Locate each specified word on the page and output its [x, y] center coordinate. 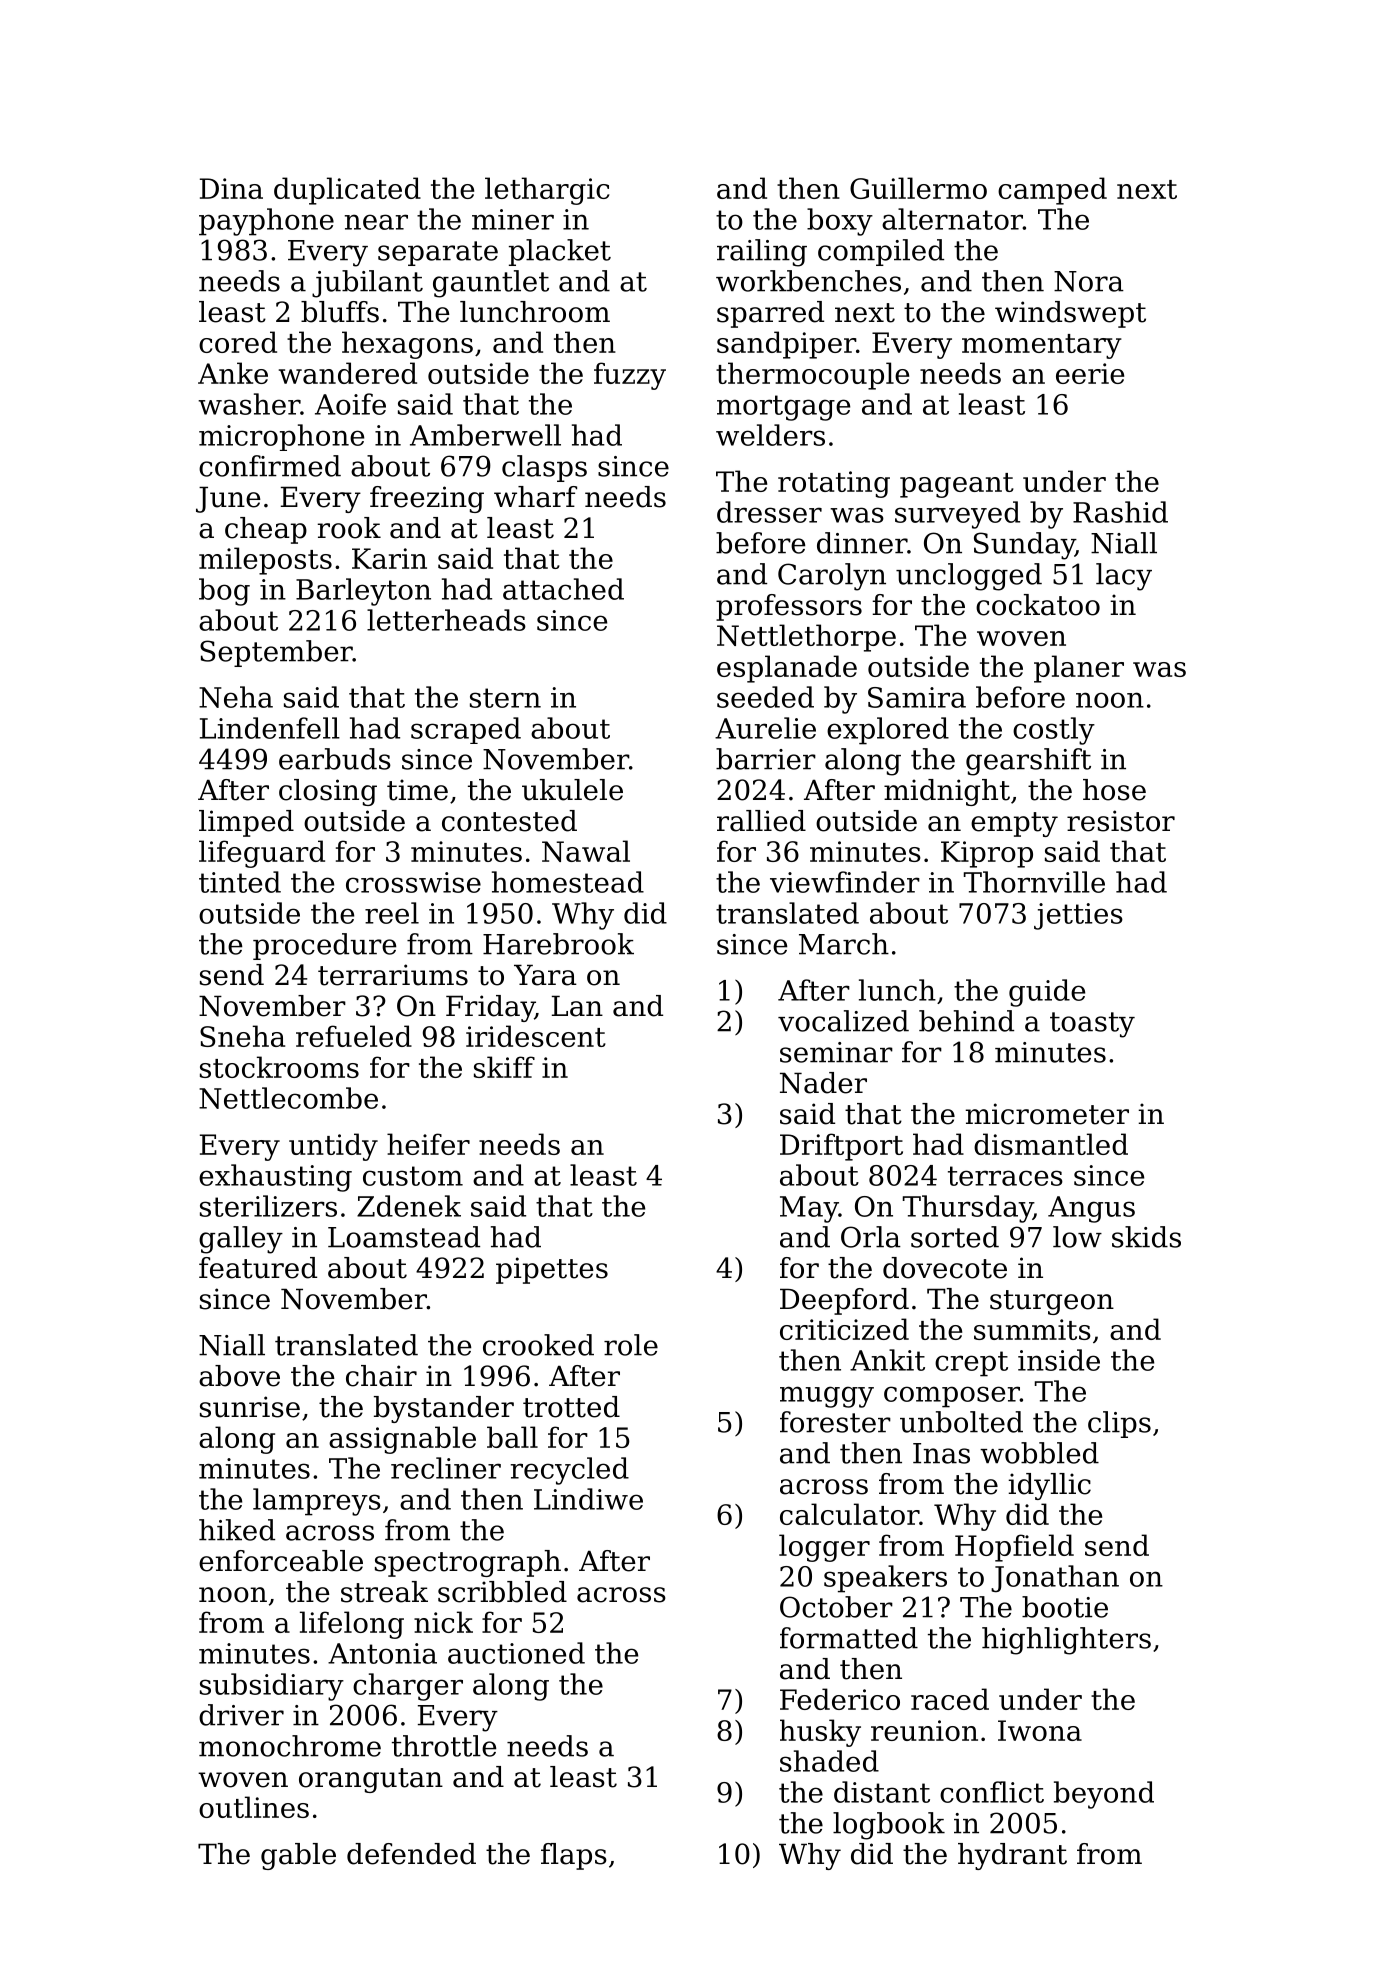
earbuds [335, 759]
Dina [231, 188]
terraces [1005, 1176]
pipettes [552, 1270]
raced [950, 1699]
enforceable [281, 1561]
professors [789, 607]
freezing [427, 499]
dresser [769, 512]
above [239, 1376]
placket [560, 252]
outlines [254, 1807]
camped [1052, 191]
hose [1114, 790]
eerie [1090, 373]
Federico [840, 1699]
